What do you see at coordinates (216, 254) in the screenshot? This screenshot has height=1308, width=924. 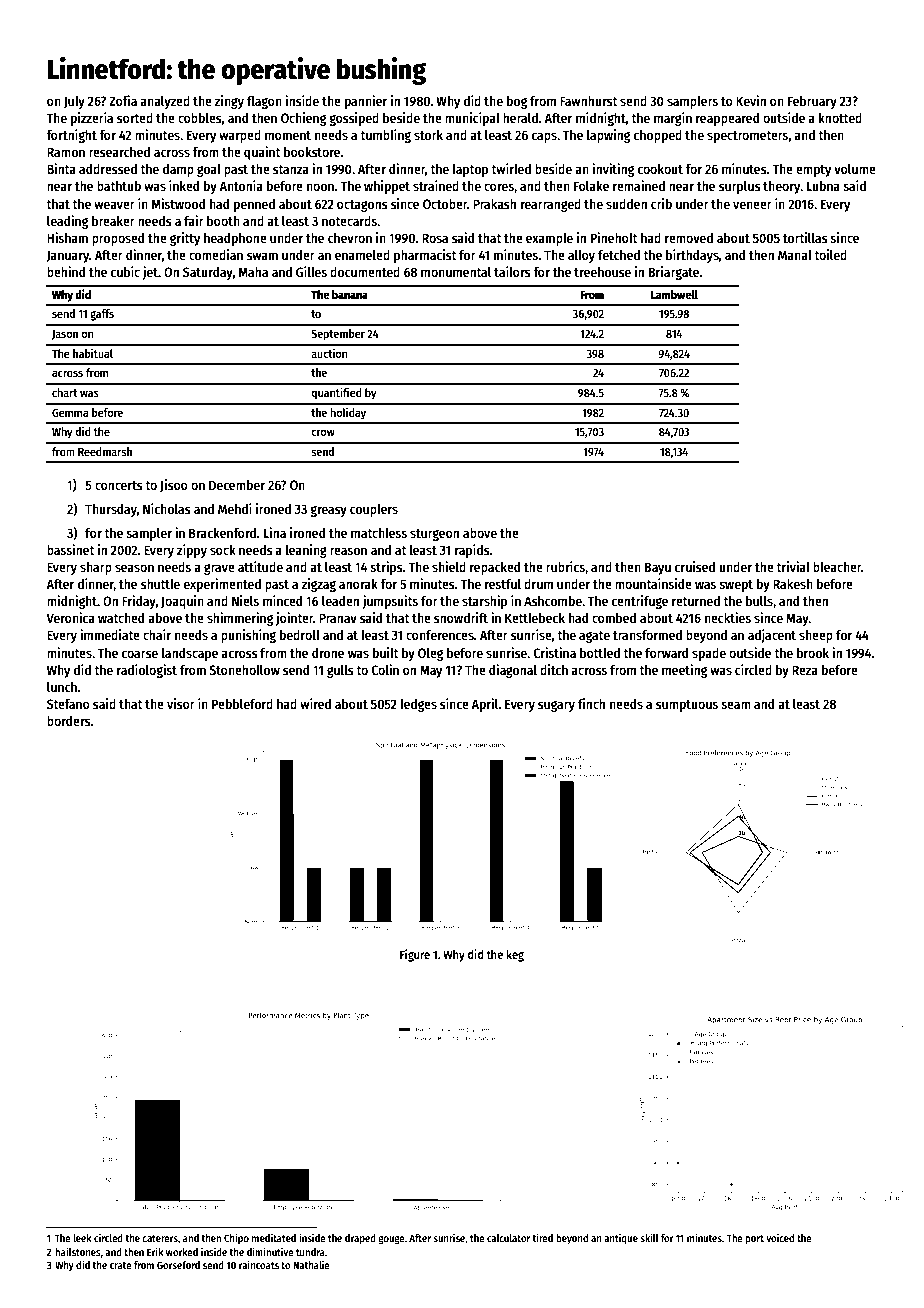 I see `comedian` at bounding box center [216, 254].
